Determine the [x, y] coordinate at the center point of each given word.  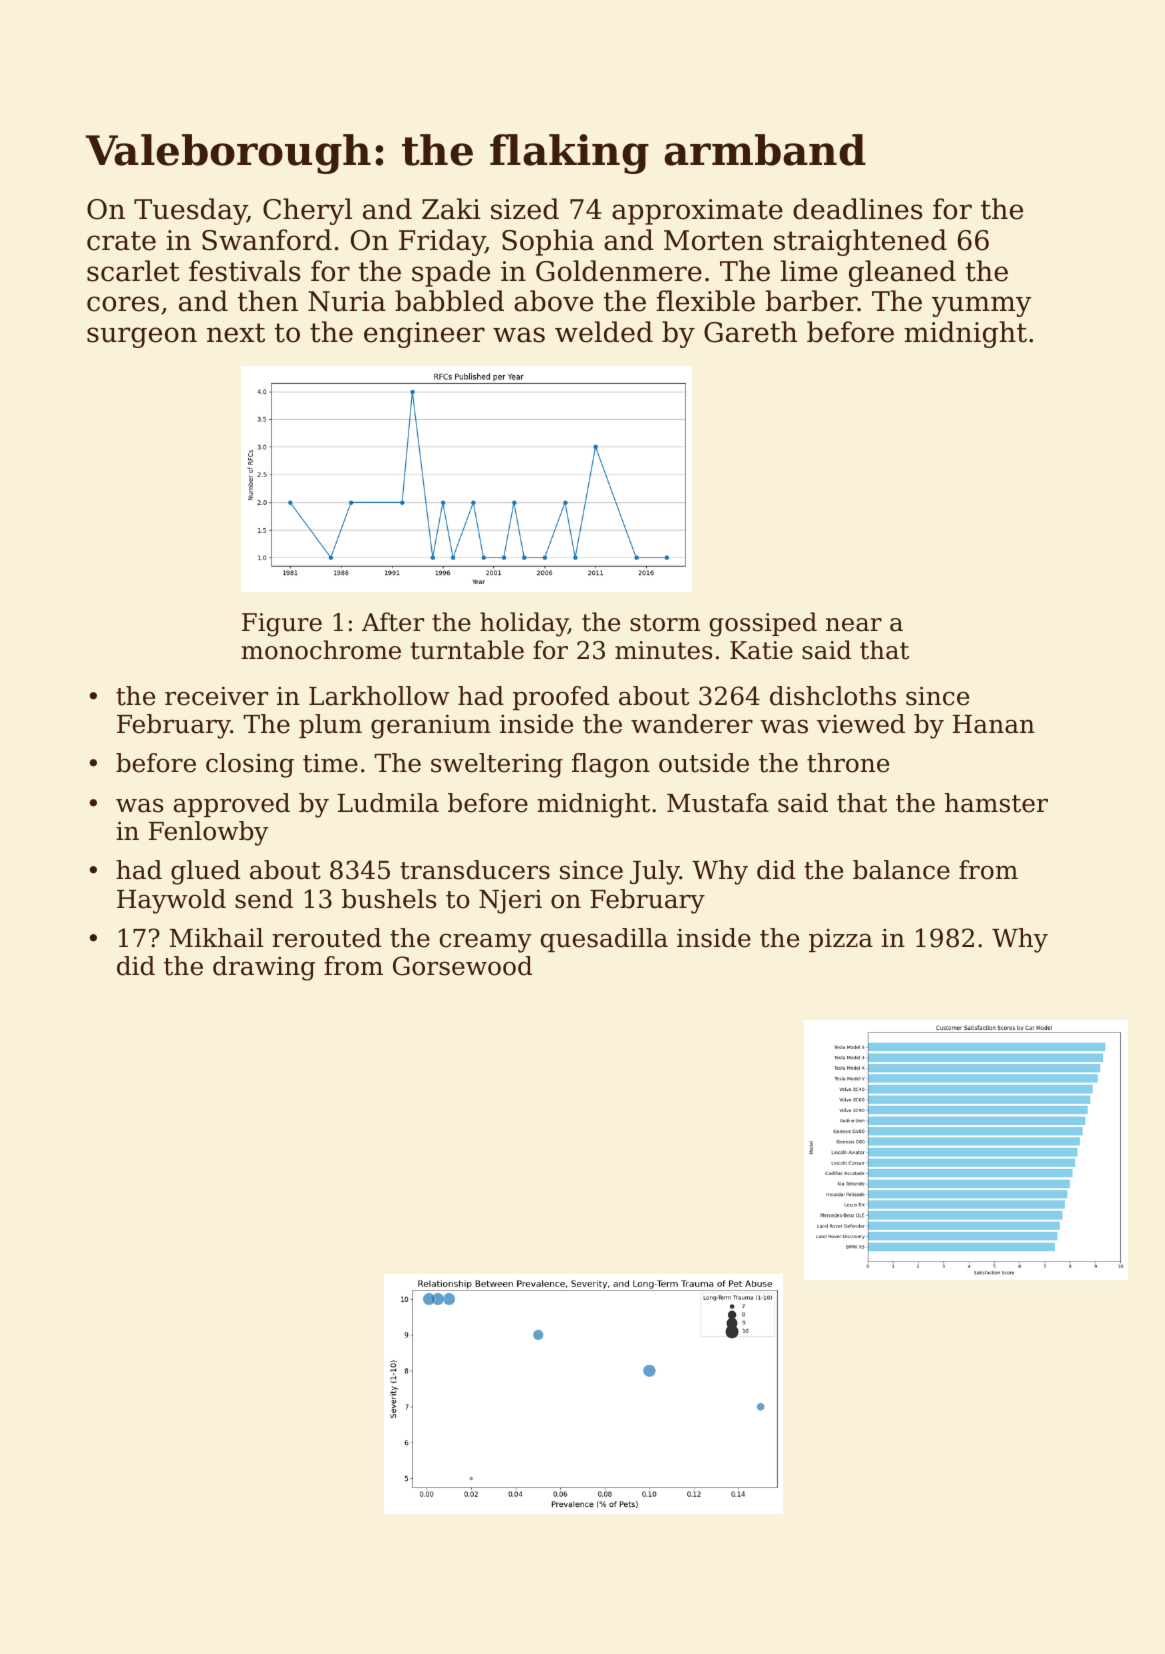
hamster [996, 803]
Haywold [171, 901]
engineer [424, 335]
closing [250, 765]
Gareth [750, 332]
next [236, 333]
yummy [981, 306]
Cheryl [307, 211]
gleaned [902, 273]
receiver [216, 696]
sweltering [497, 765]
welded [604, 332]
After [393, 622]
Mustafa [718, 803]
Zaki [451, 209]
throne [848, 763]
